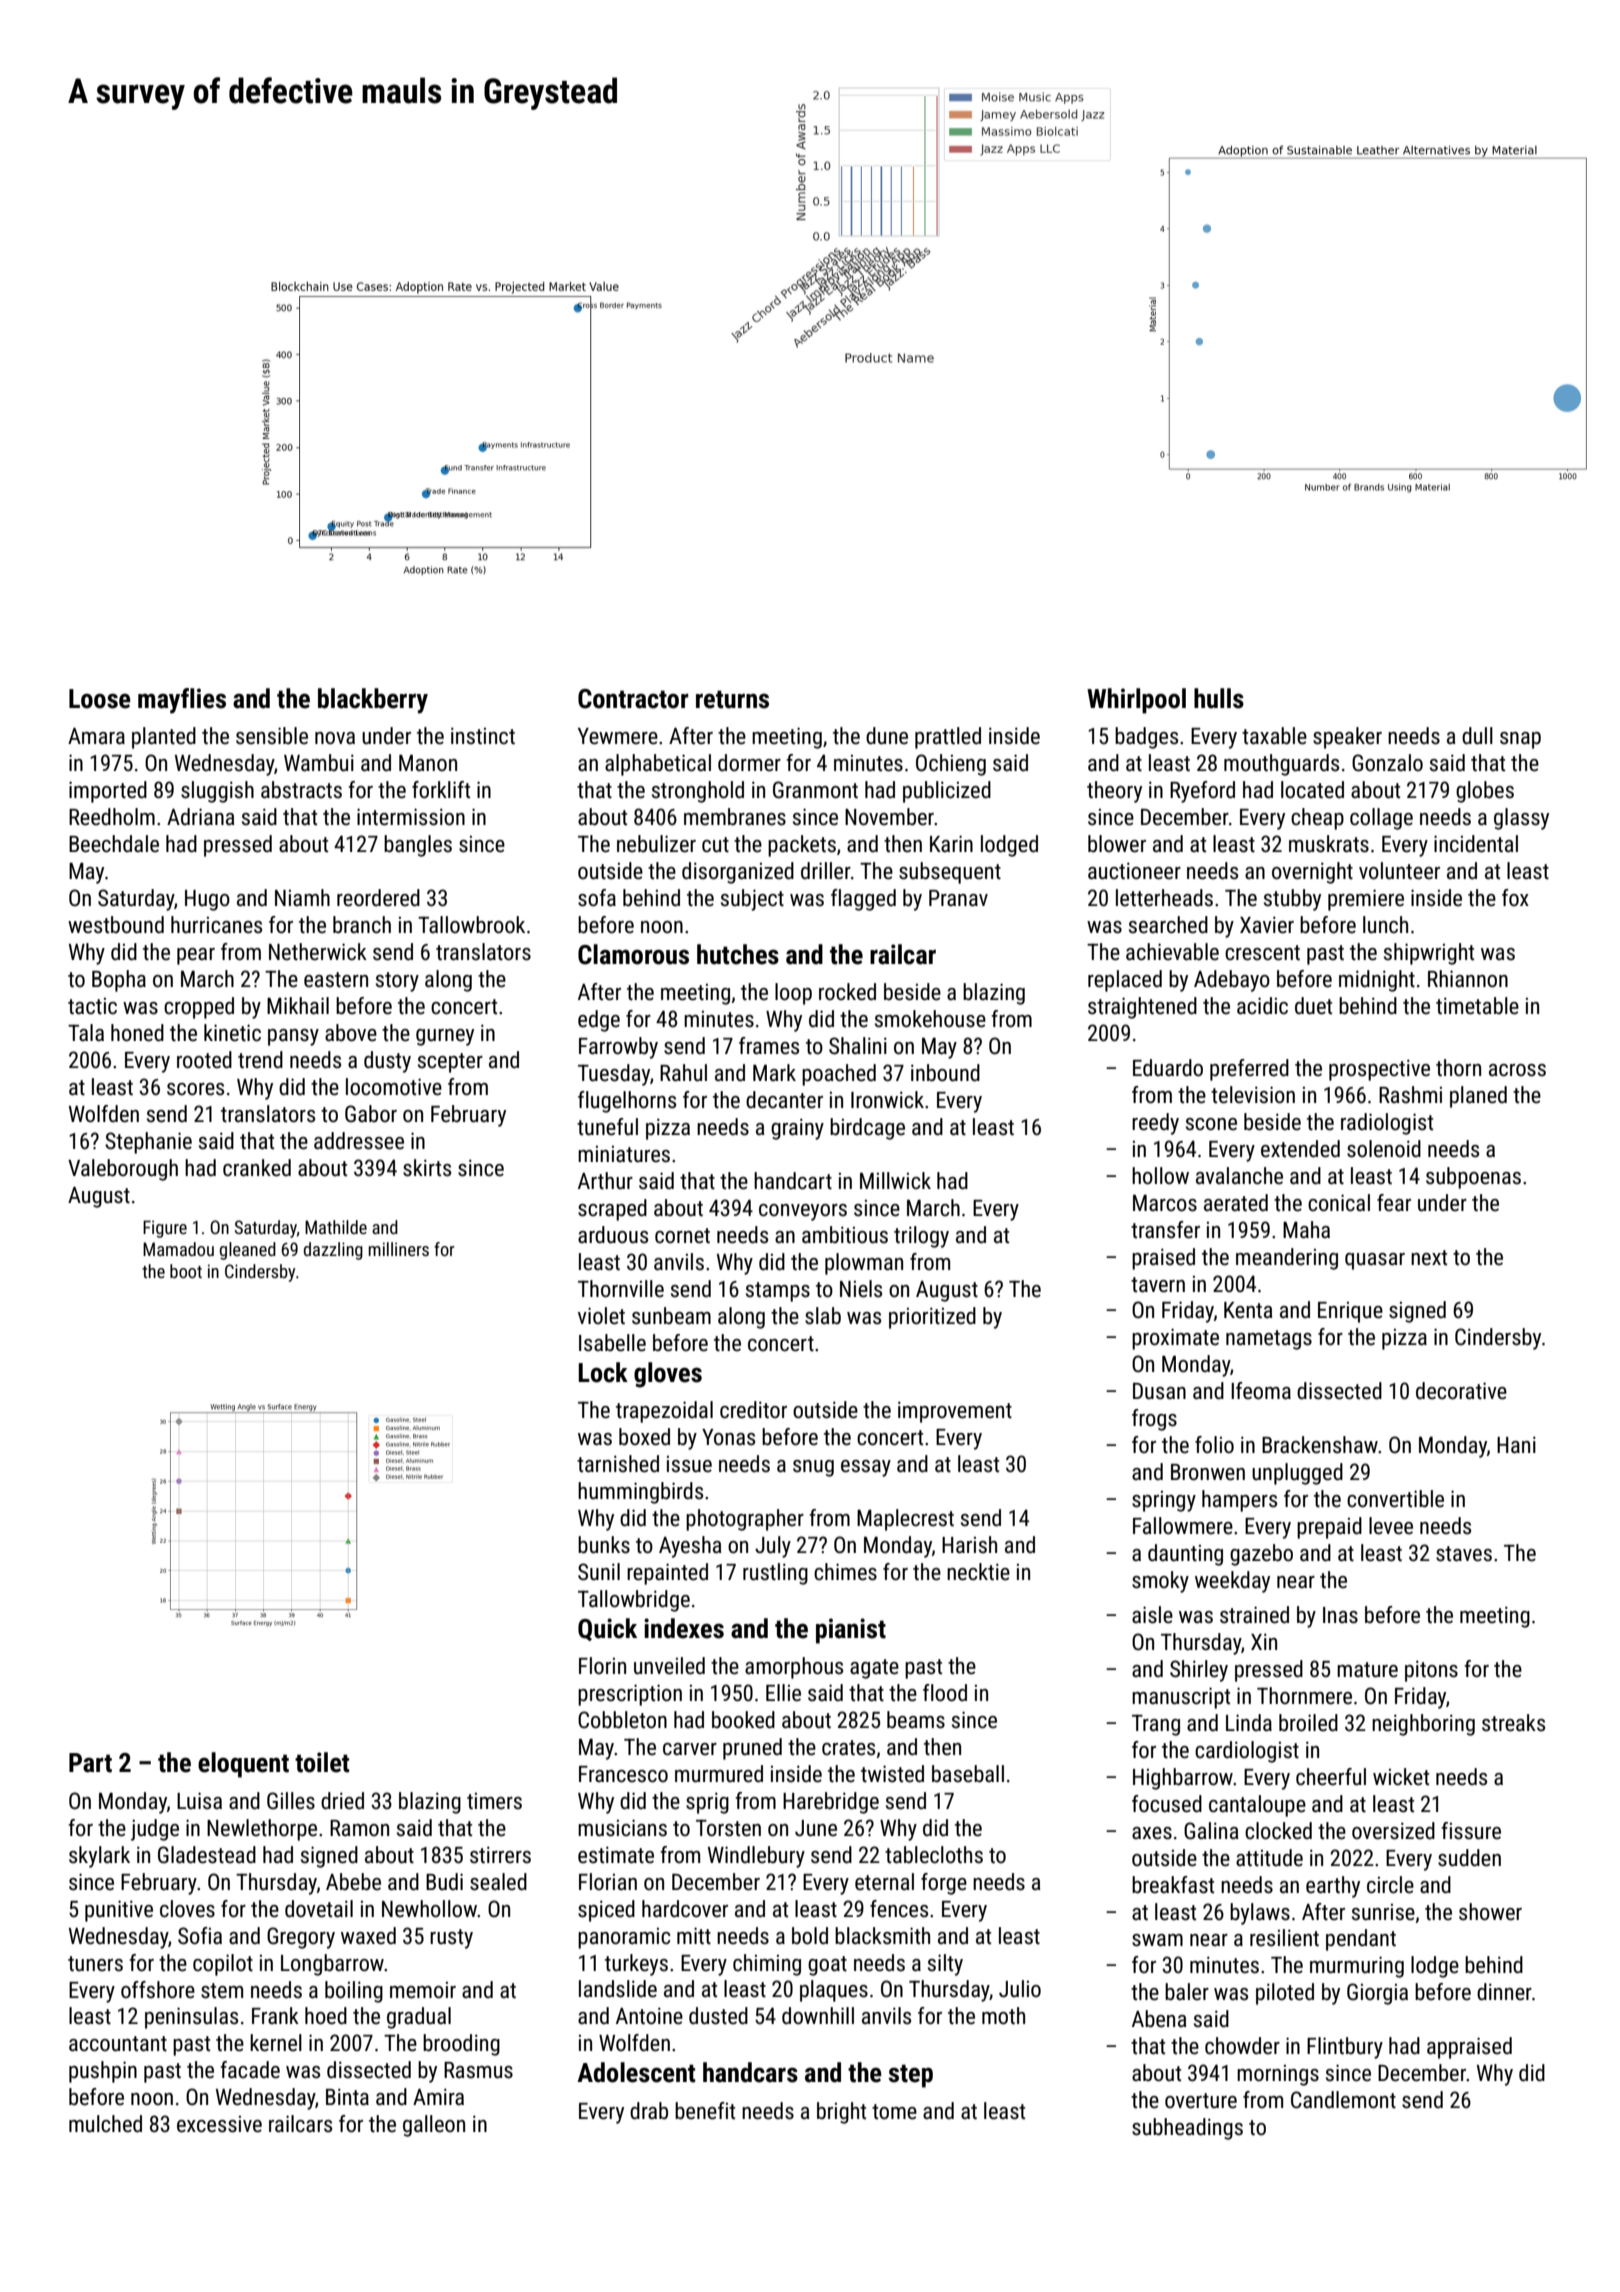 The image size is (1620, 2292). I want to click on extended, so click(1300, 1149).
